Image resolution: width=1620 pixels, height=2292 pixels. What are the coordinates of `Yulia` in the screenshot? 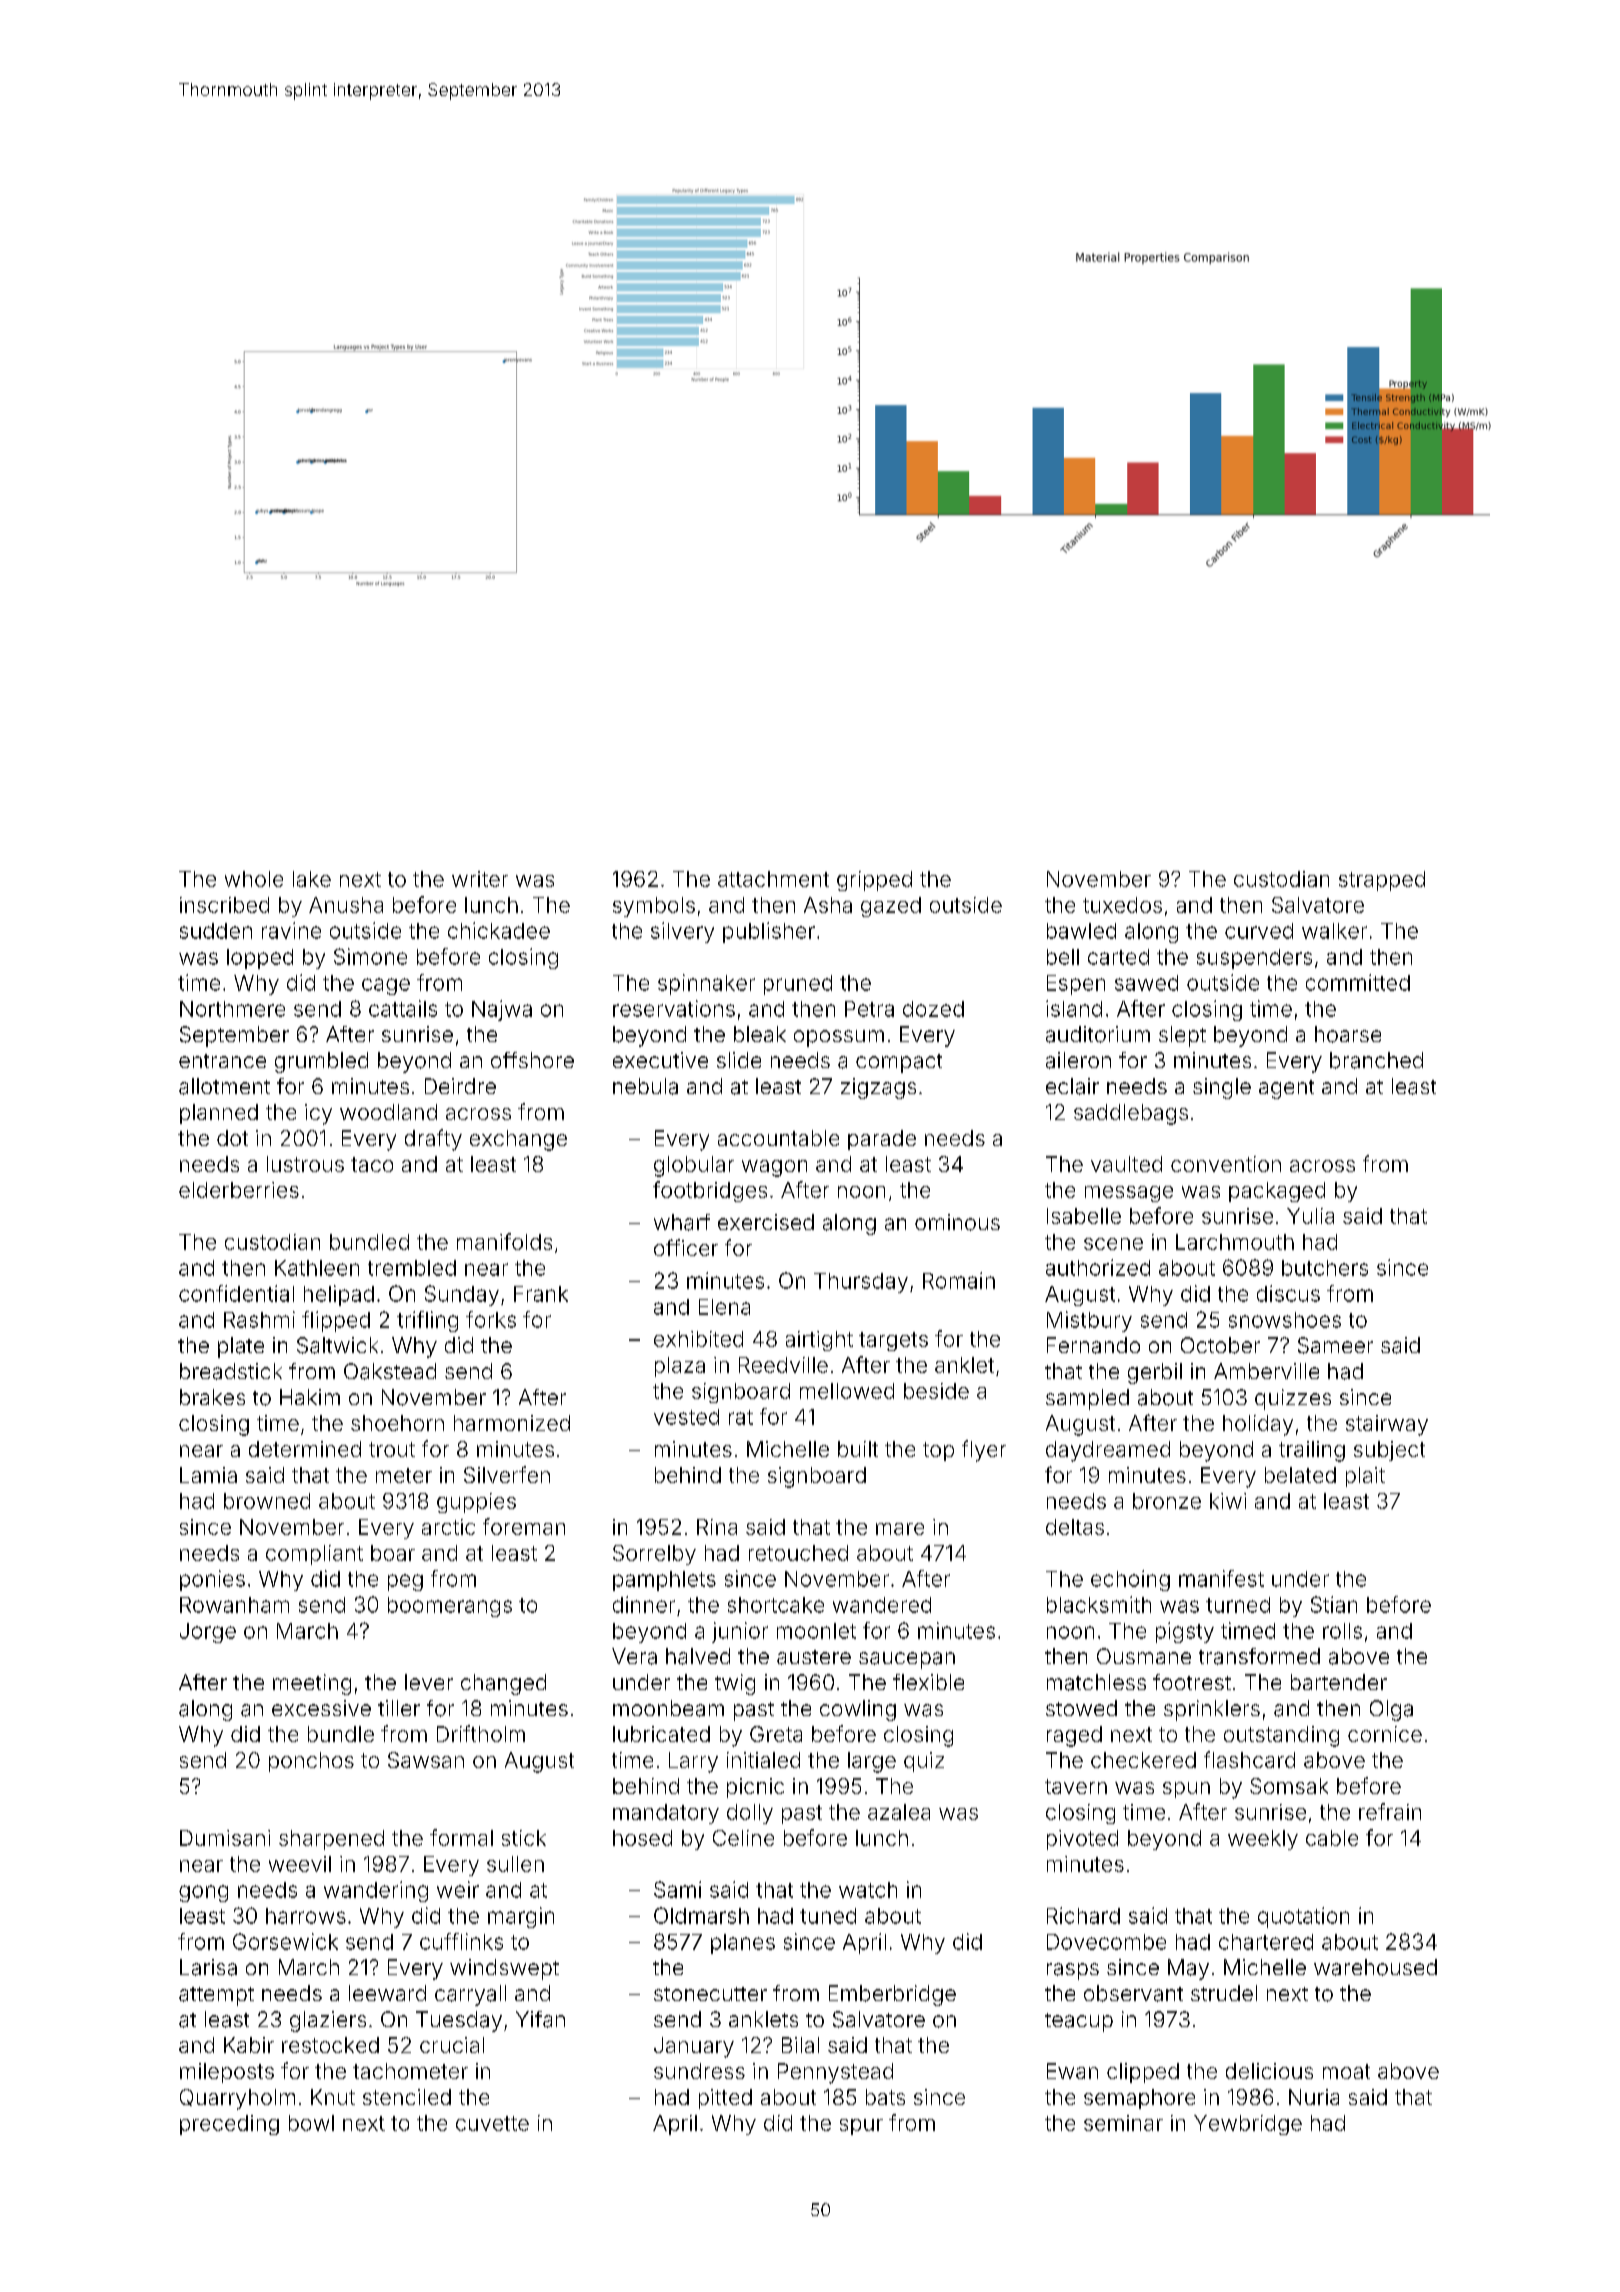 It's located at (1310, 1216).
